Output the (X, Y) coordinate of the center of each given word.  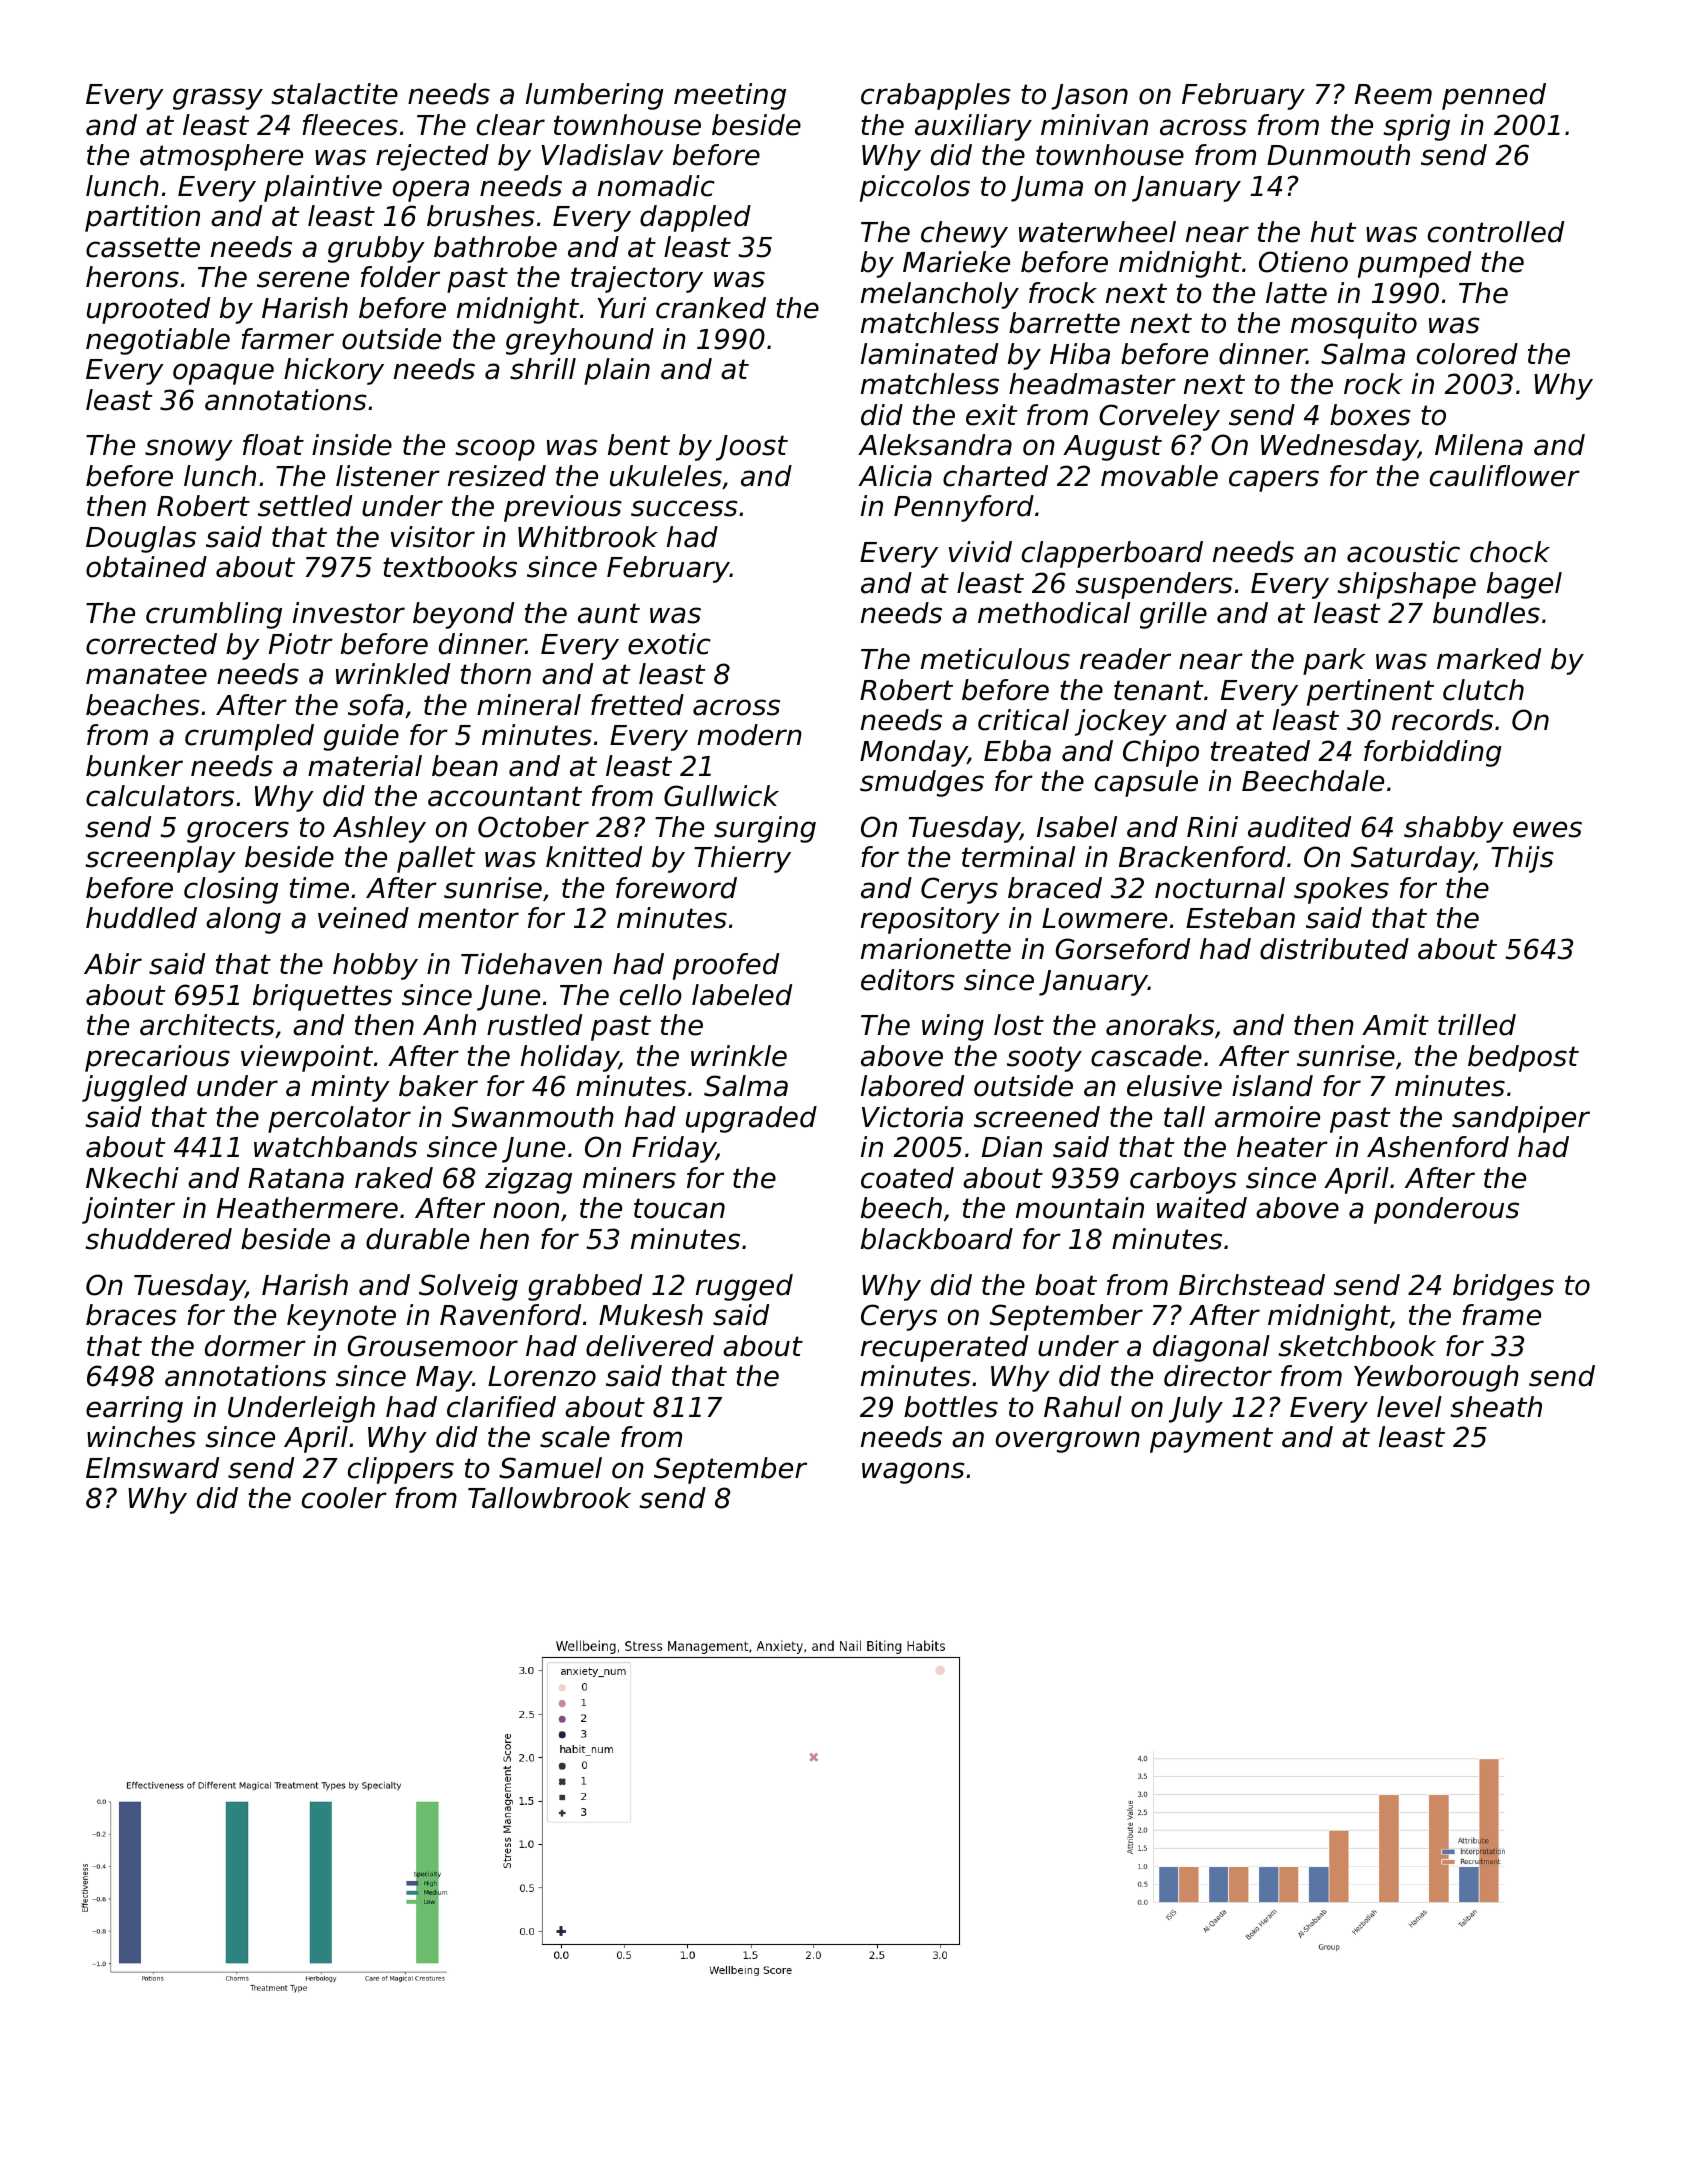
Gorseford (1123, 949)
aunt (609, 613)
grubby (376, 249)
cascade (1146, 1056)
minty (350, 1088)
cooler (344, 1498)
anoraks (1160, 1025)
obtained (146, 567)
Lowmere (1104, 918)
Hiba (1080, 354)
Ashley (379, 829)
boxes (1370, 415)
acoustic (1403, 552)
